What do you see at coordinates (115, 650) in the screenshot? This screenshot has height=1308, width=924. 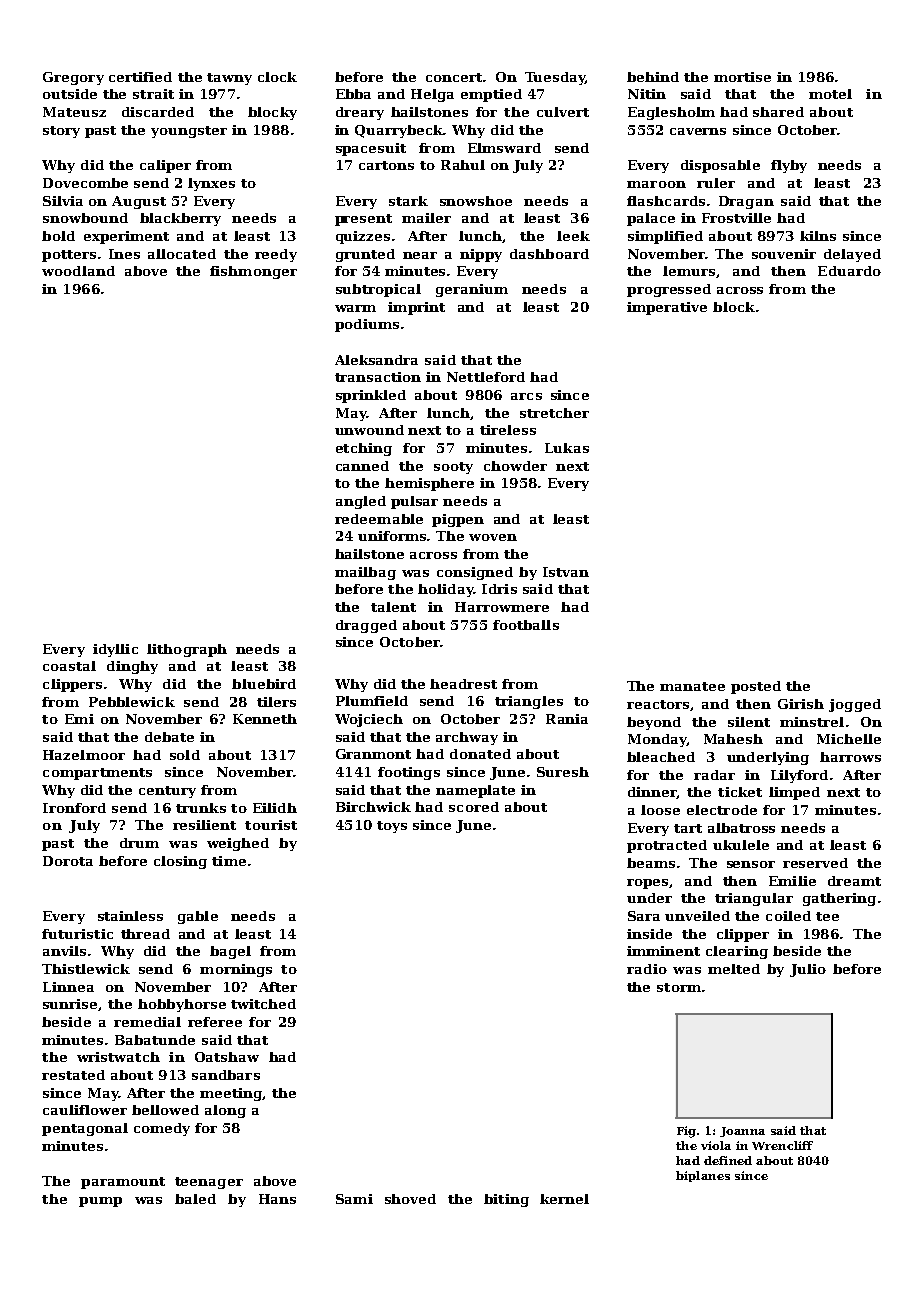 I see `idyllic` at bounding box center [115, 650].
